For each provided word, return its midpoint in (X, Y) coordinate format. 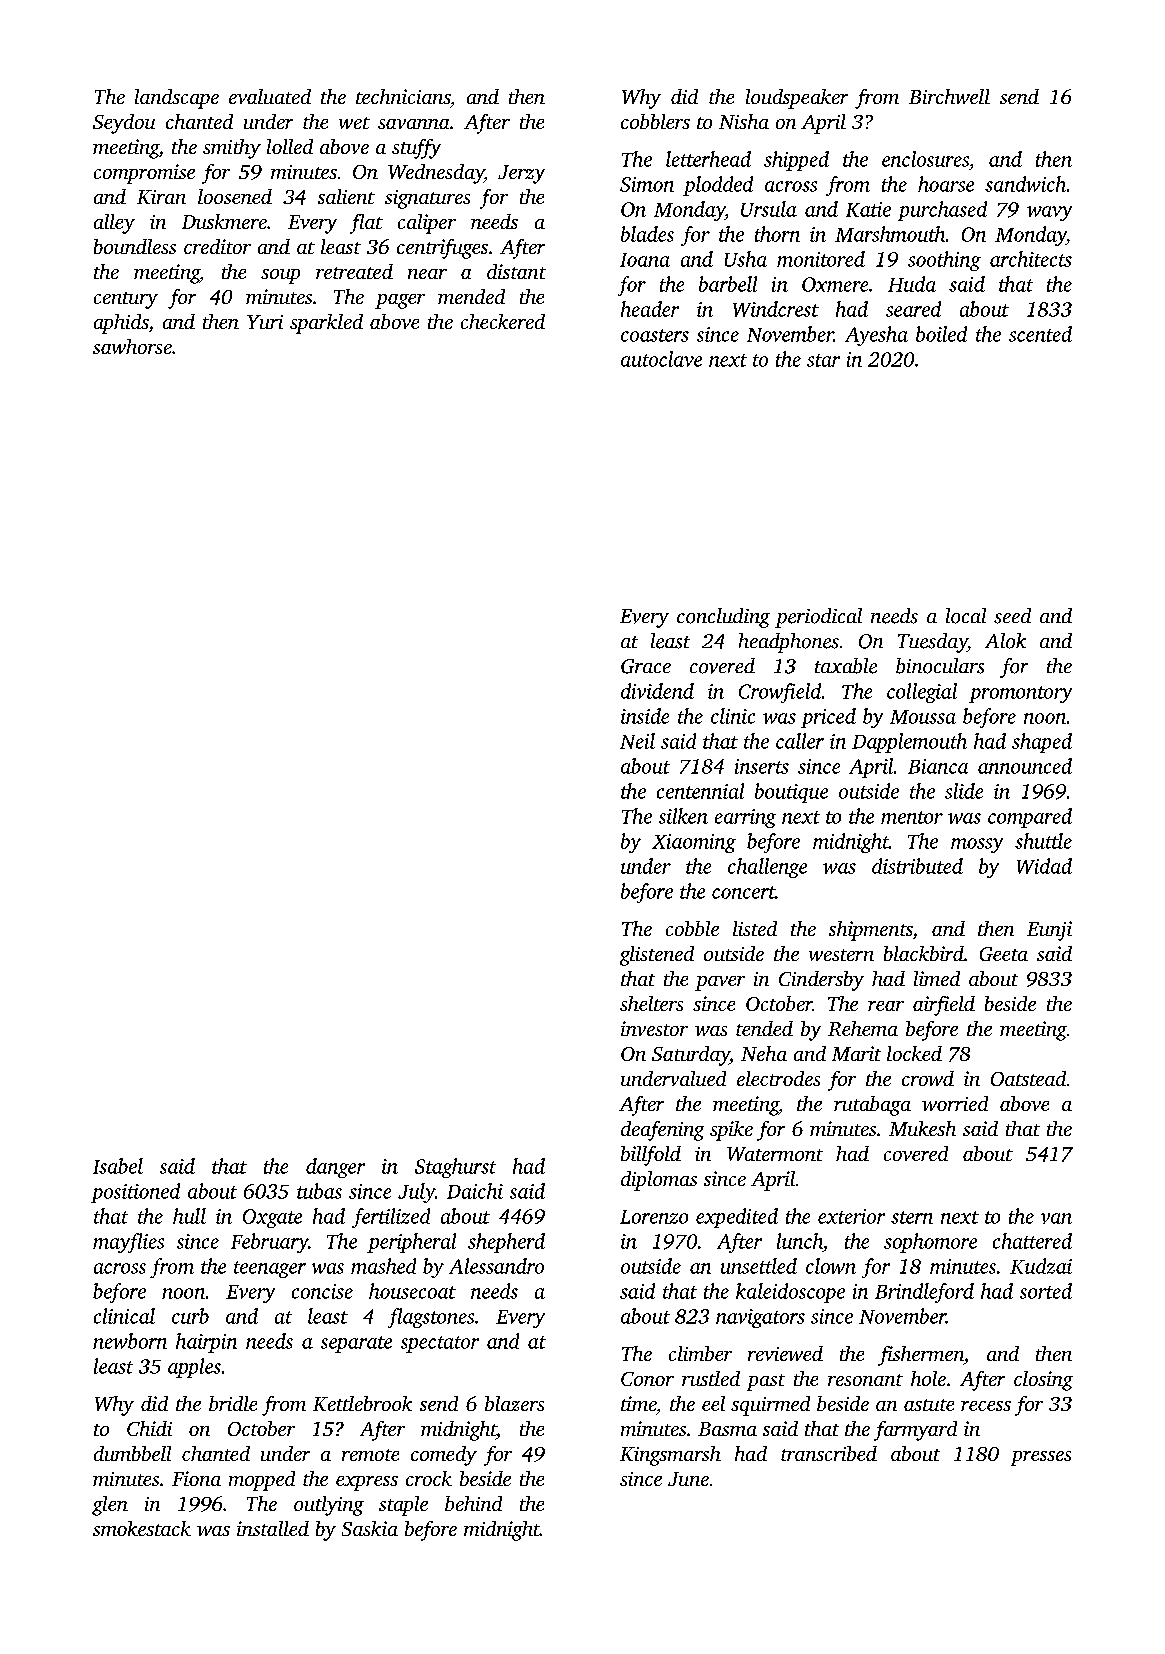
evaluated (270, 96)
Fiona (196, 1478)
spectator (440, 1344)
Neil (637, 741)
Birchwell (949, 96)
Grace (646, 666)
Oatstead (1028, 1078)
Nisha (744, 121)
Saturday (691, 1056)
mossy (977, 845)
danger (335, 1168)
